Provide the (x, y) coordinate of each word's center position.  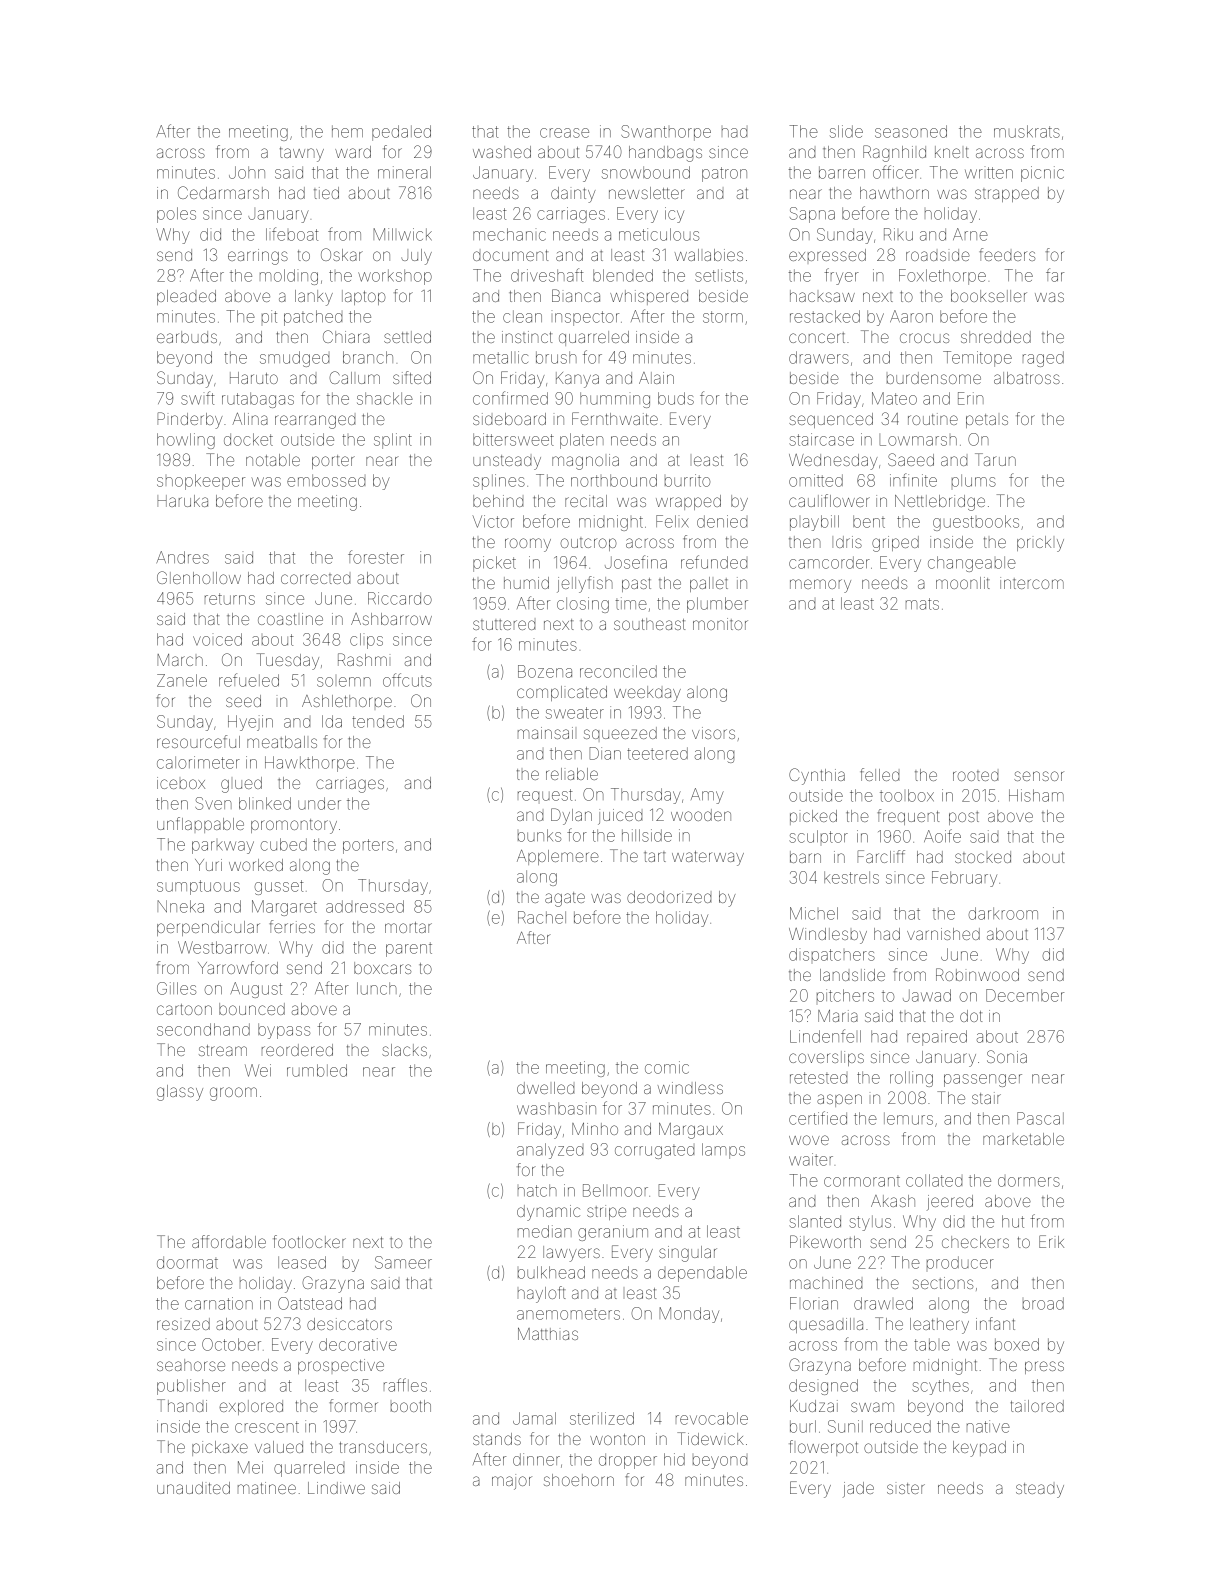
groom (233, 1094)
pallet (709, 584)
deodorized (669, 897)
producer (960, 1262)
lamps (723, 1151)
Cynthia (817, 776)
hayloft (542, 1294)
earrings (258, 257)
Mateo (894, 398)
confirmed (510, 398)
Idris (847, 542)
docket (248, 439)
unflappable (200, 825)
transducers (383, 1447)
